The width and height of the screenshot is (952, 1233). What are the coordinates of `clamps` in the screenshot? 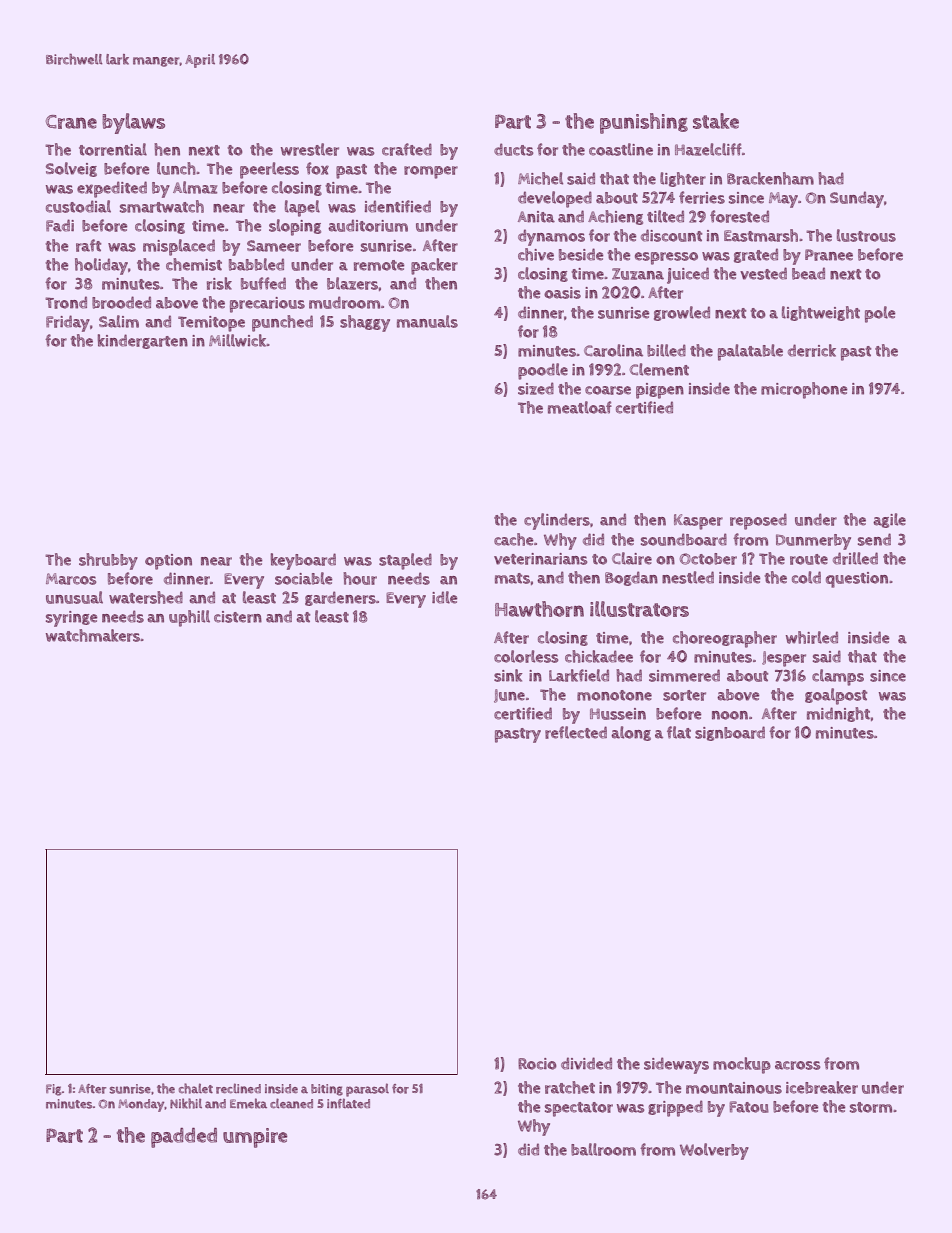 It's located at (838, 677).
